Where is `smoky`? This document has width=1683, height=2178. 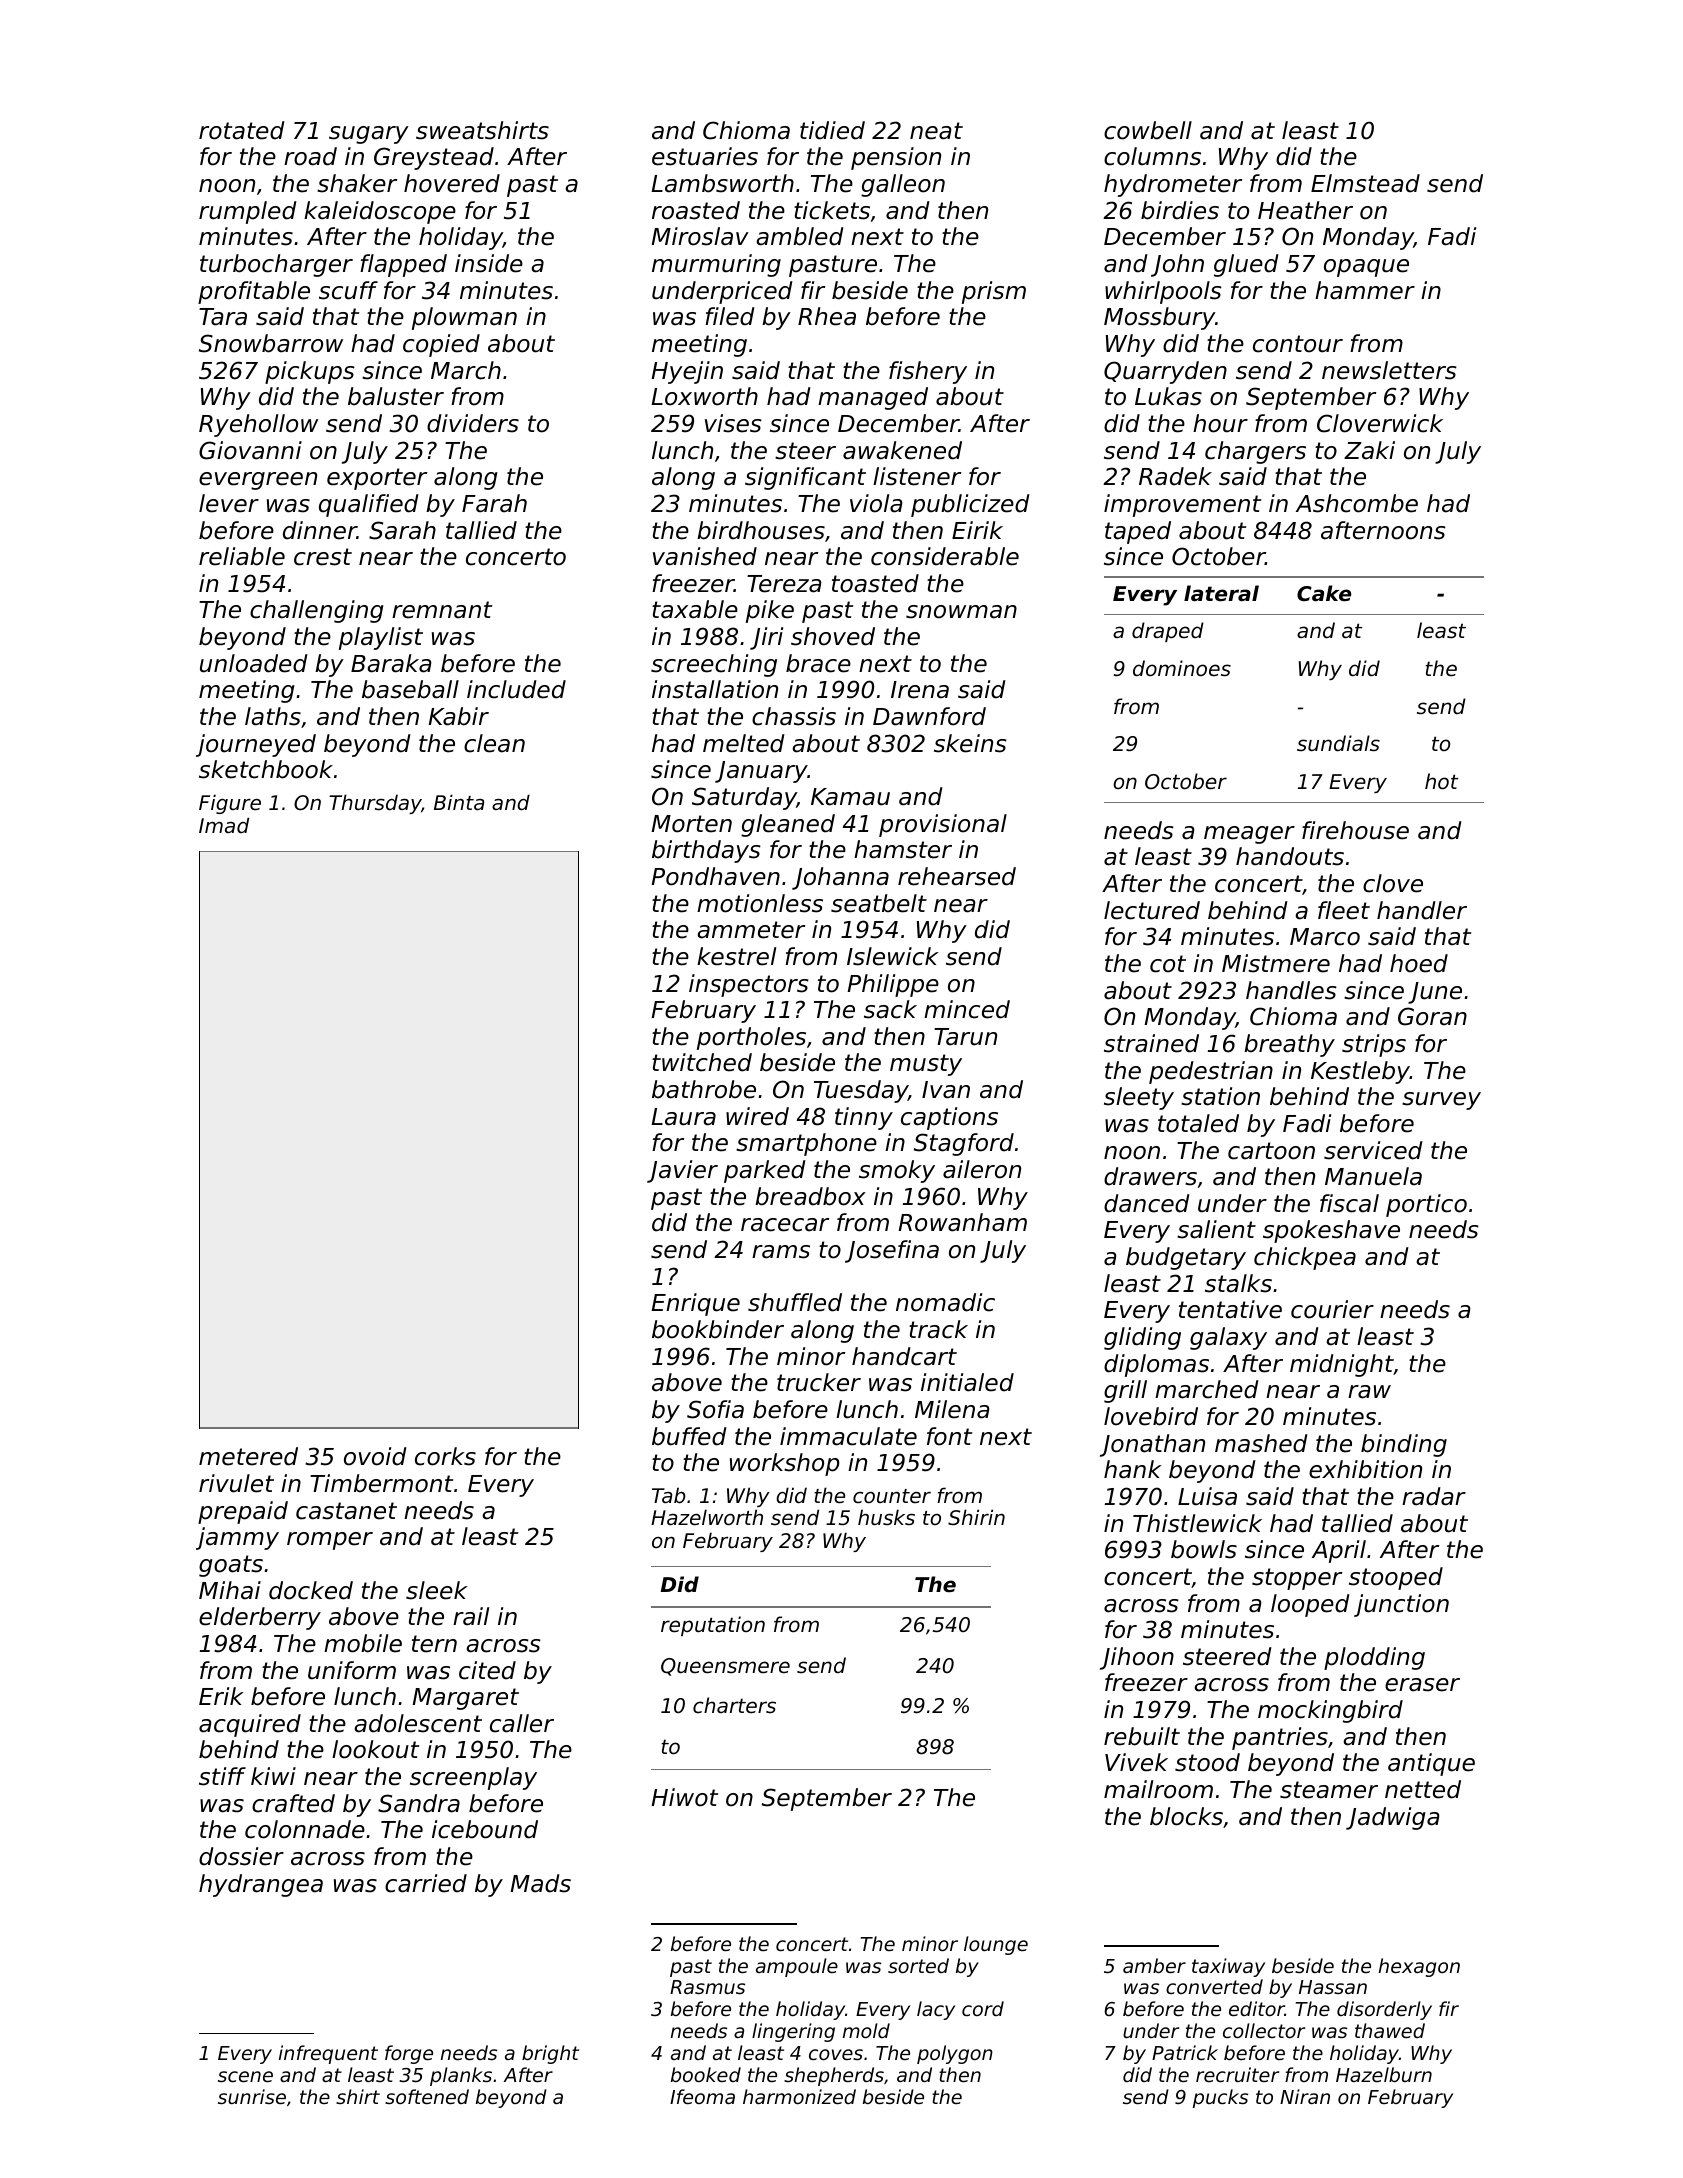
smoky is located at coordinates (897, 1171).
